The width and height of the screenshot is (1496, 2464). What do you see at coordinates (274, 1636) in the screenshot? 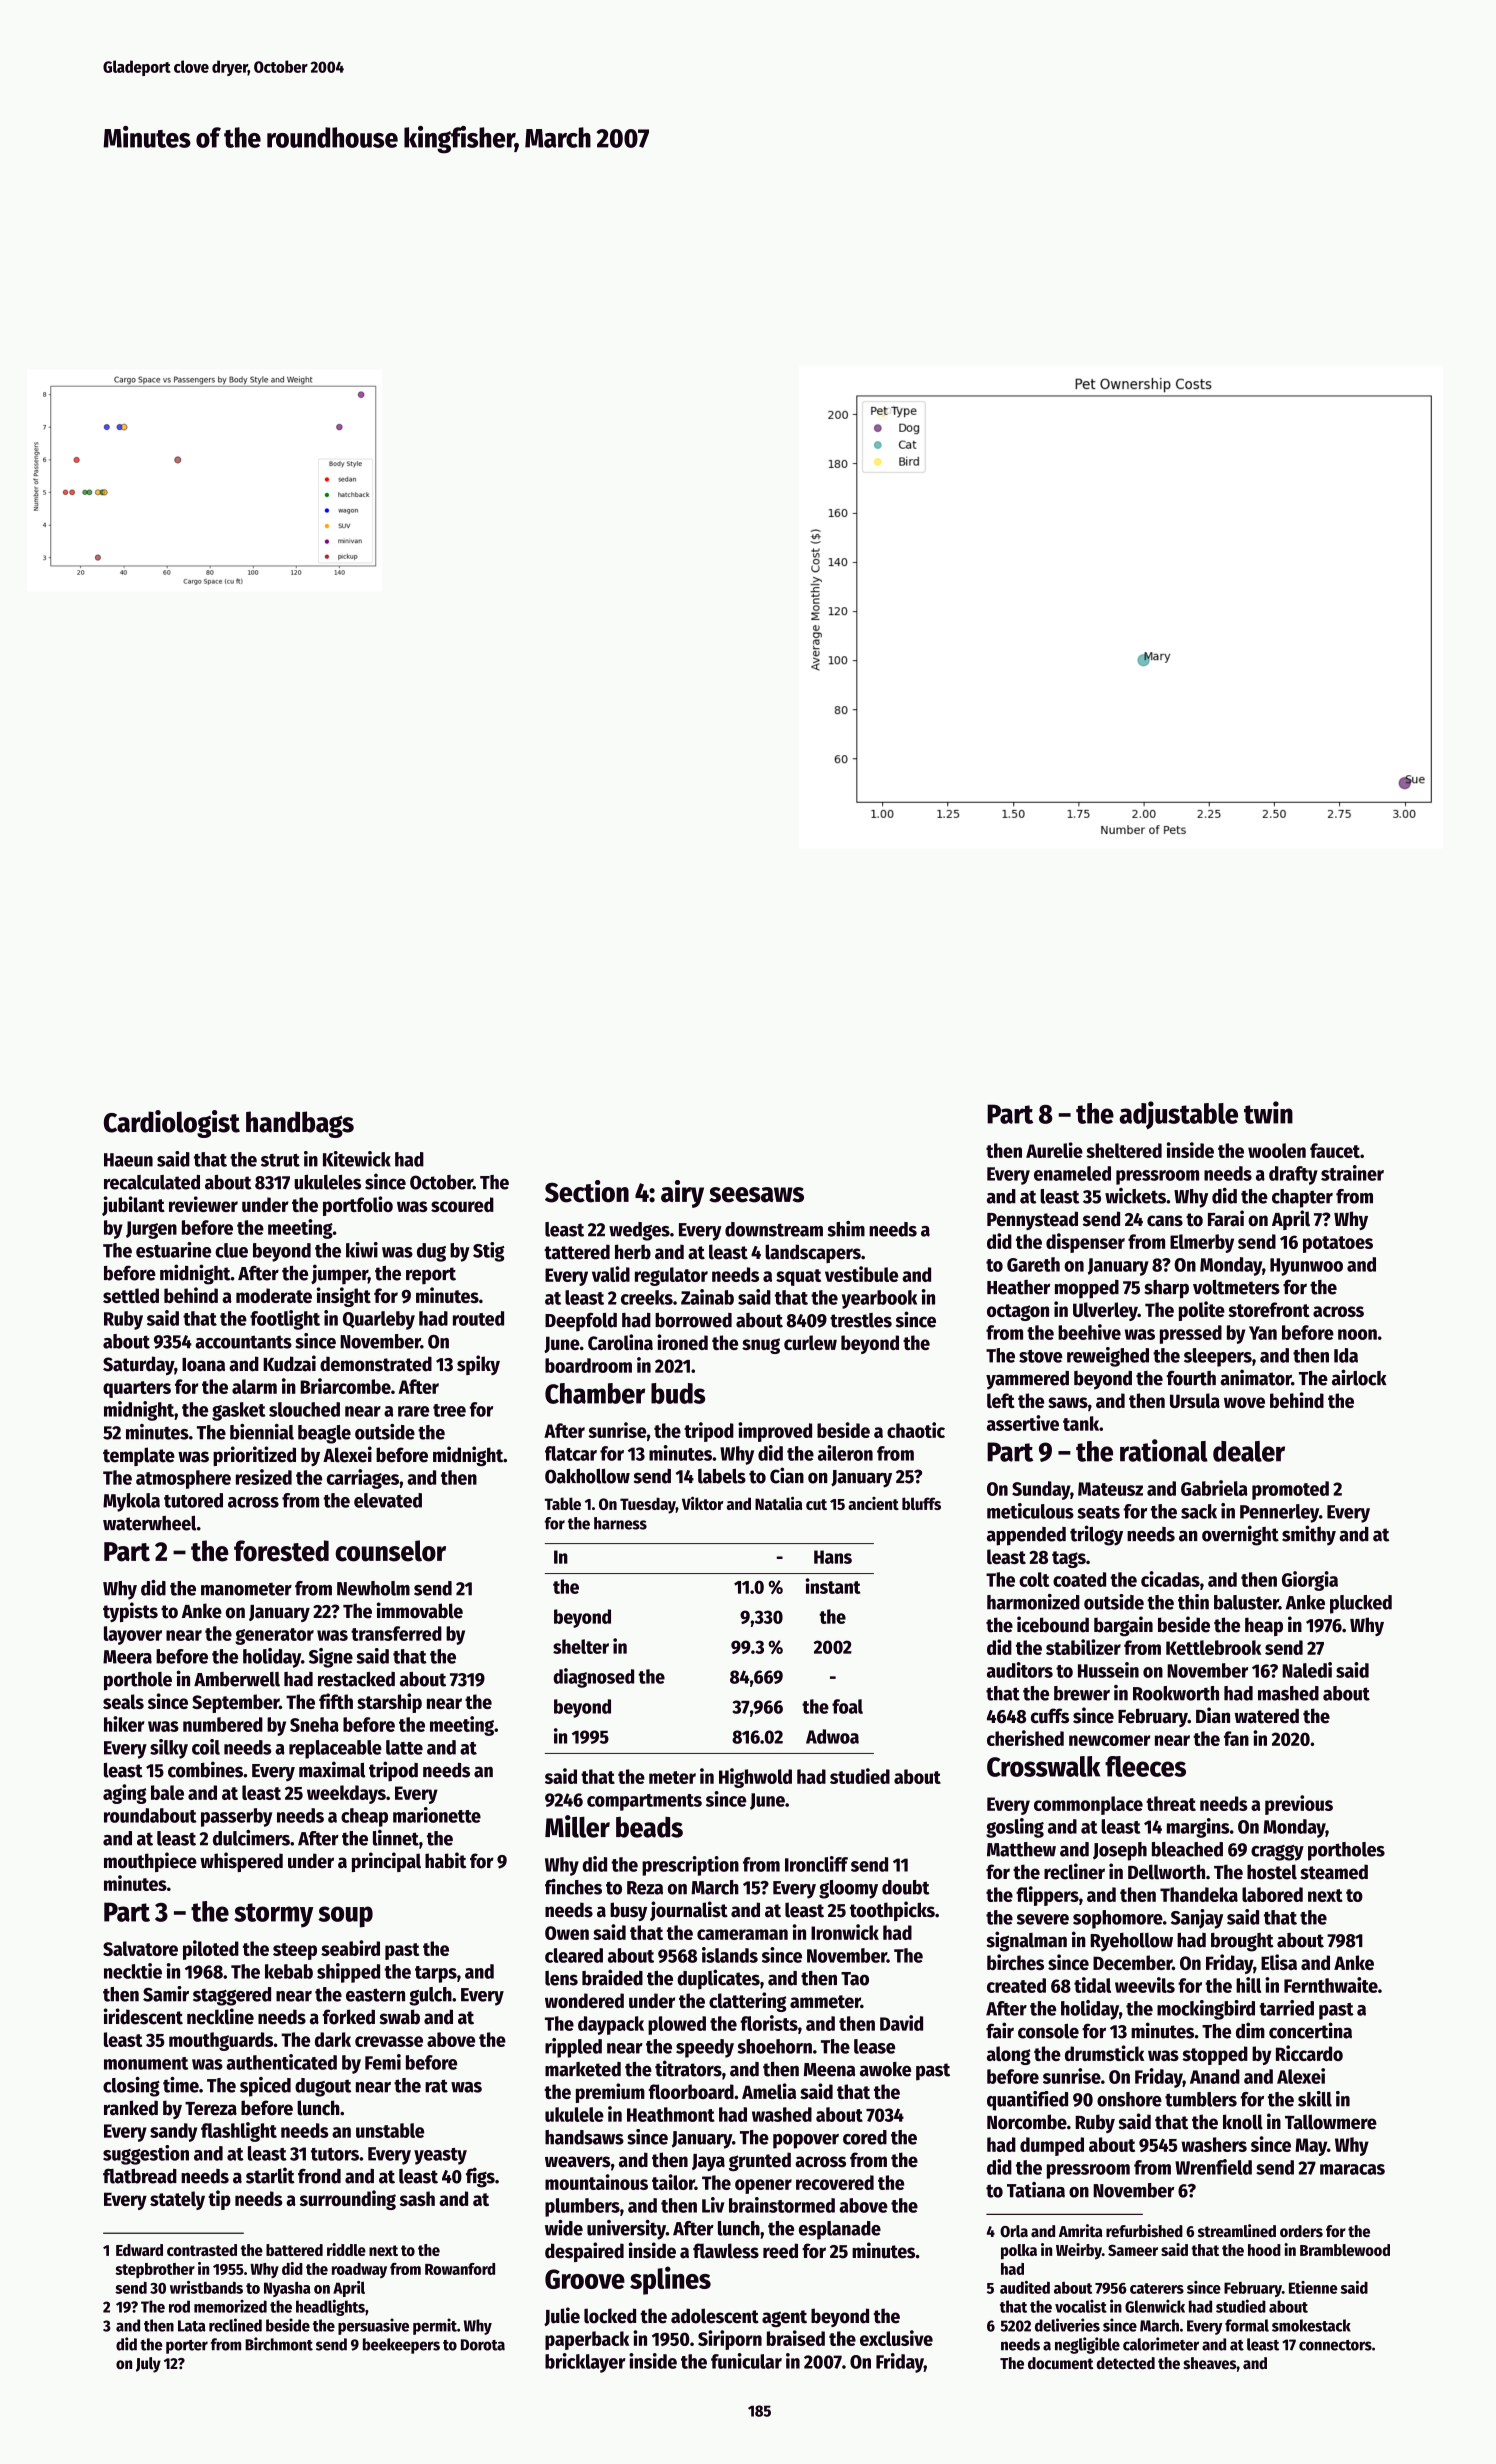
I see `generator` at bounding box center [274, 1636].
